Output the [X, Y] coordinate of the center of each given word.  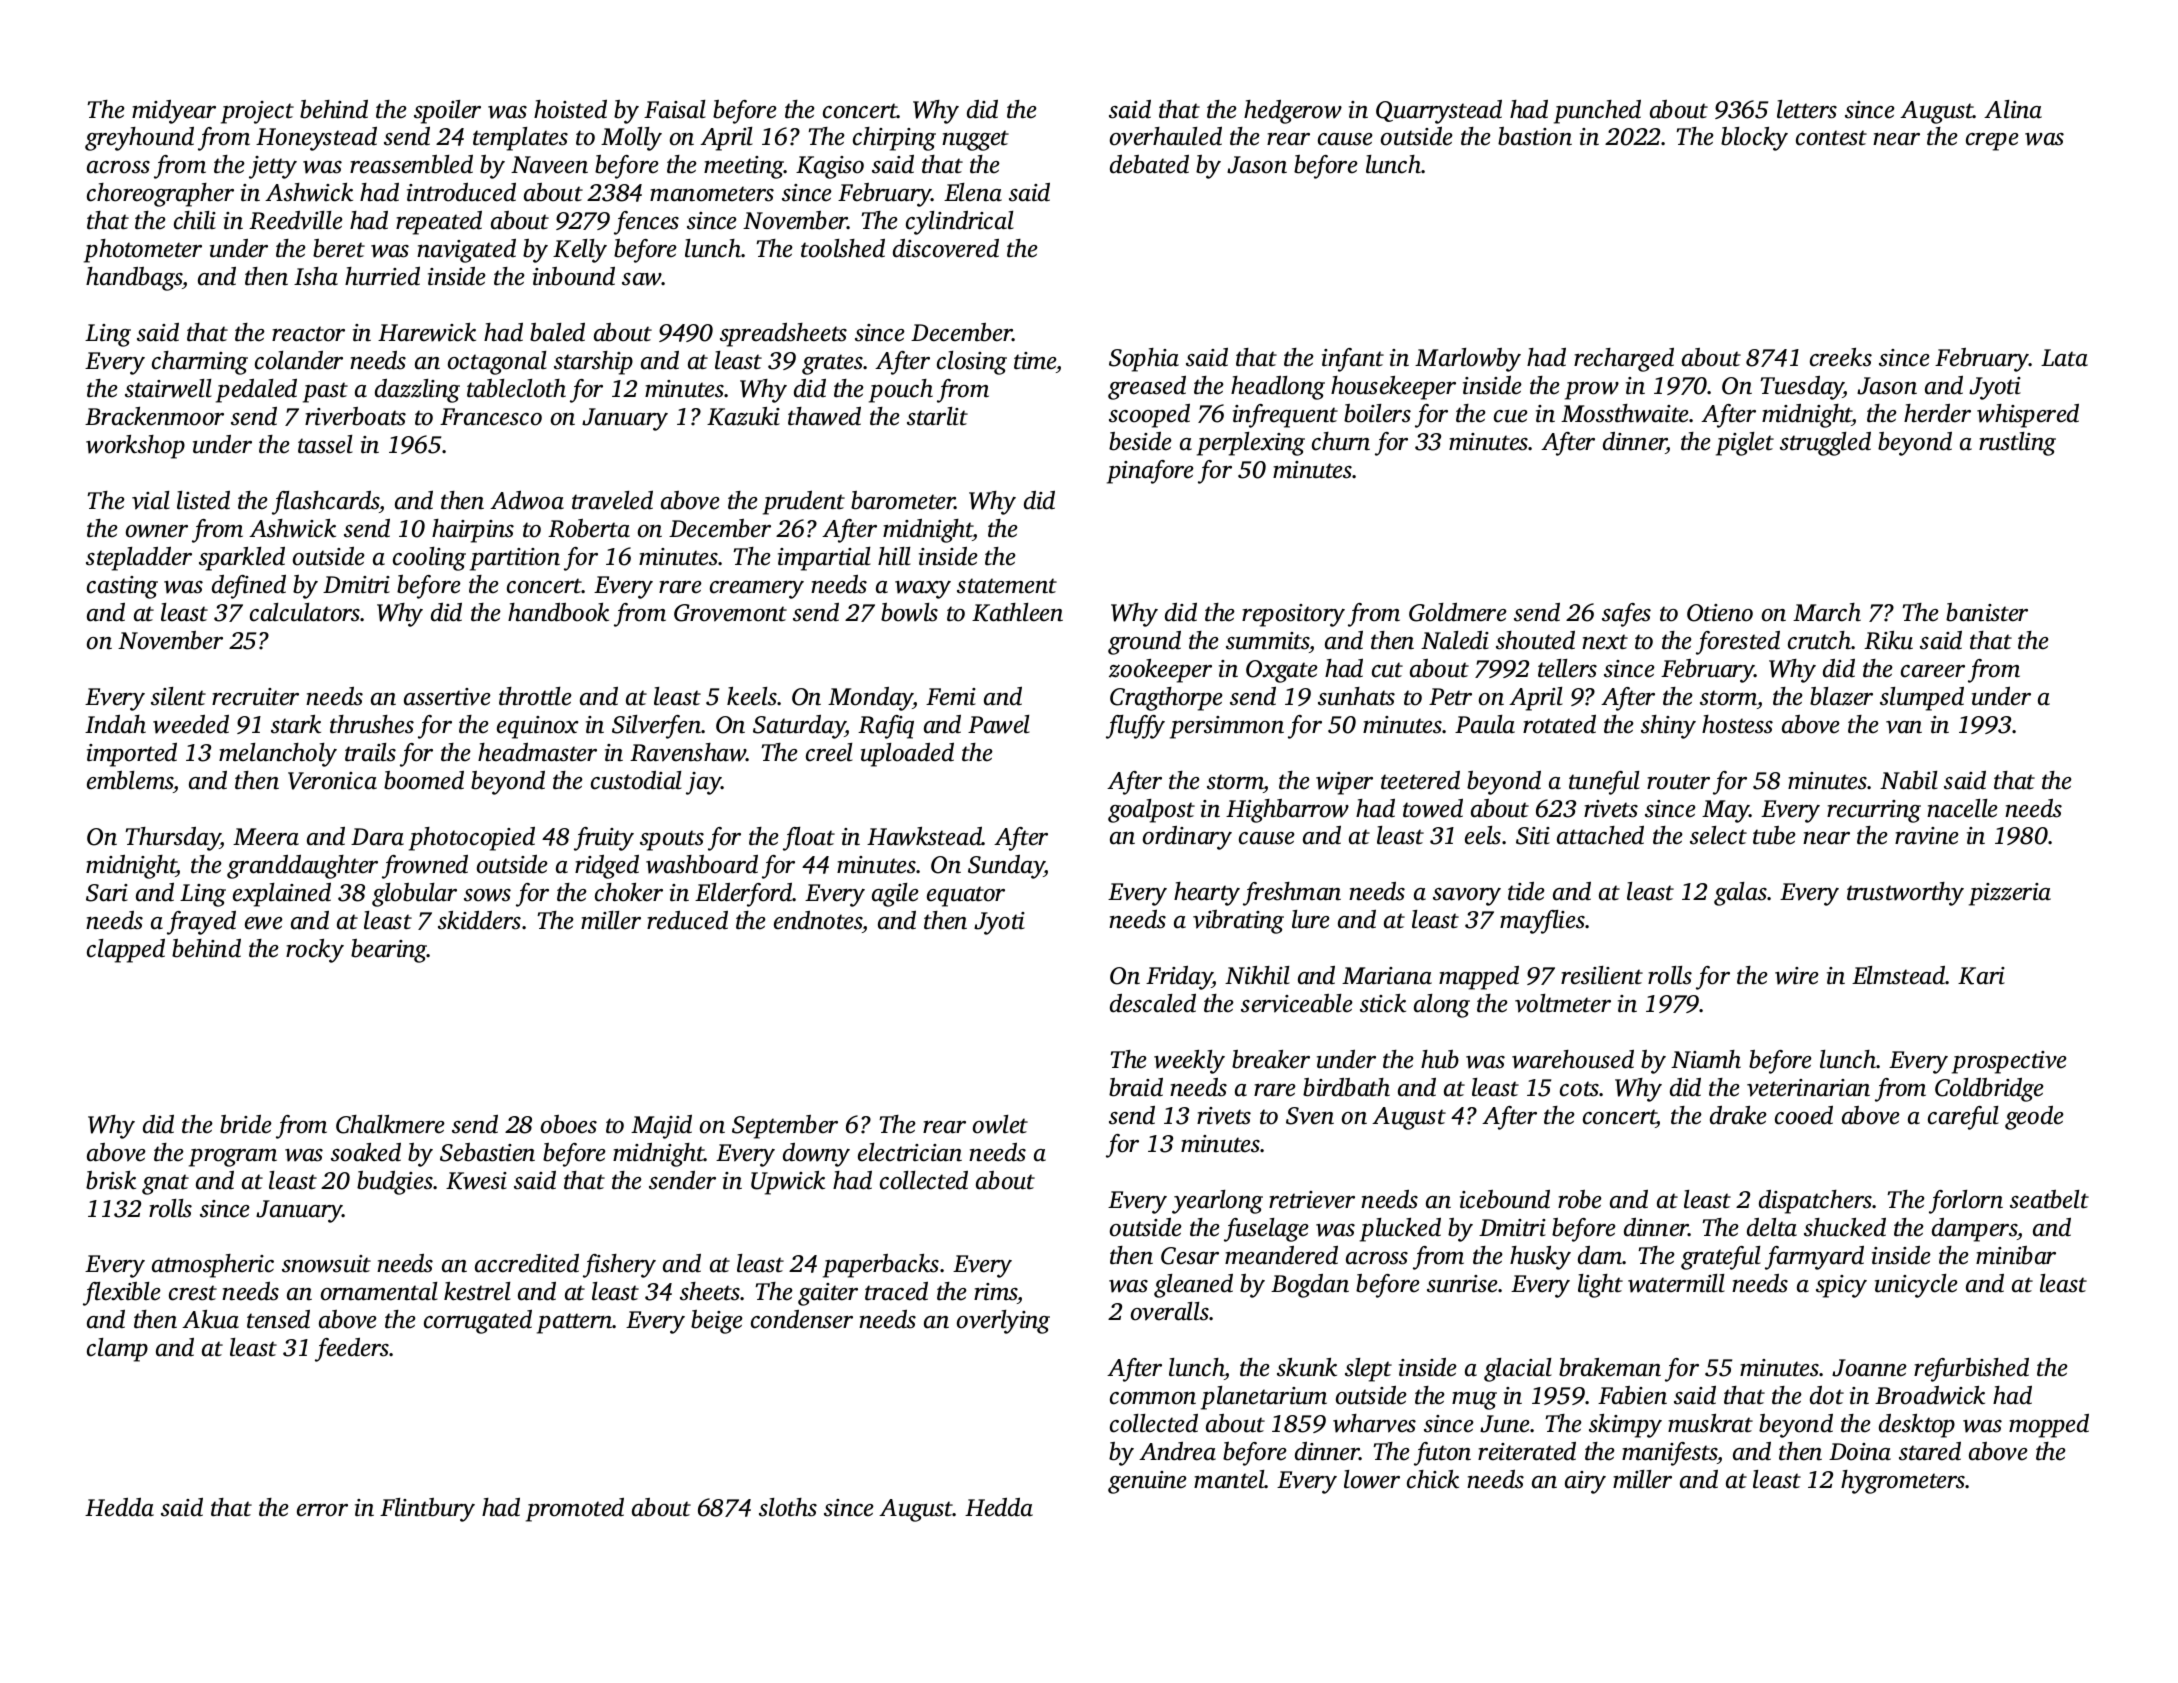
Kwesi [476, 1181]
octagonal [497, 363]
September [785, 1127]
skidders [479, 920]
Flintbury [427, 1510]
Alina [2013, 109]
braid [1136, 1087]
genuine [1147, 1482]
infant [1353, 360]
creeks [1841, 357]
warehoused [1573, 1059]
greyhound [139, 139]
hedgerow [1293, 112]
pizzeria [2010, 894]
